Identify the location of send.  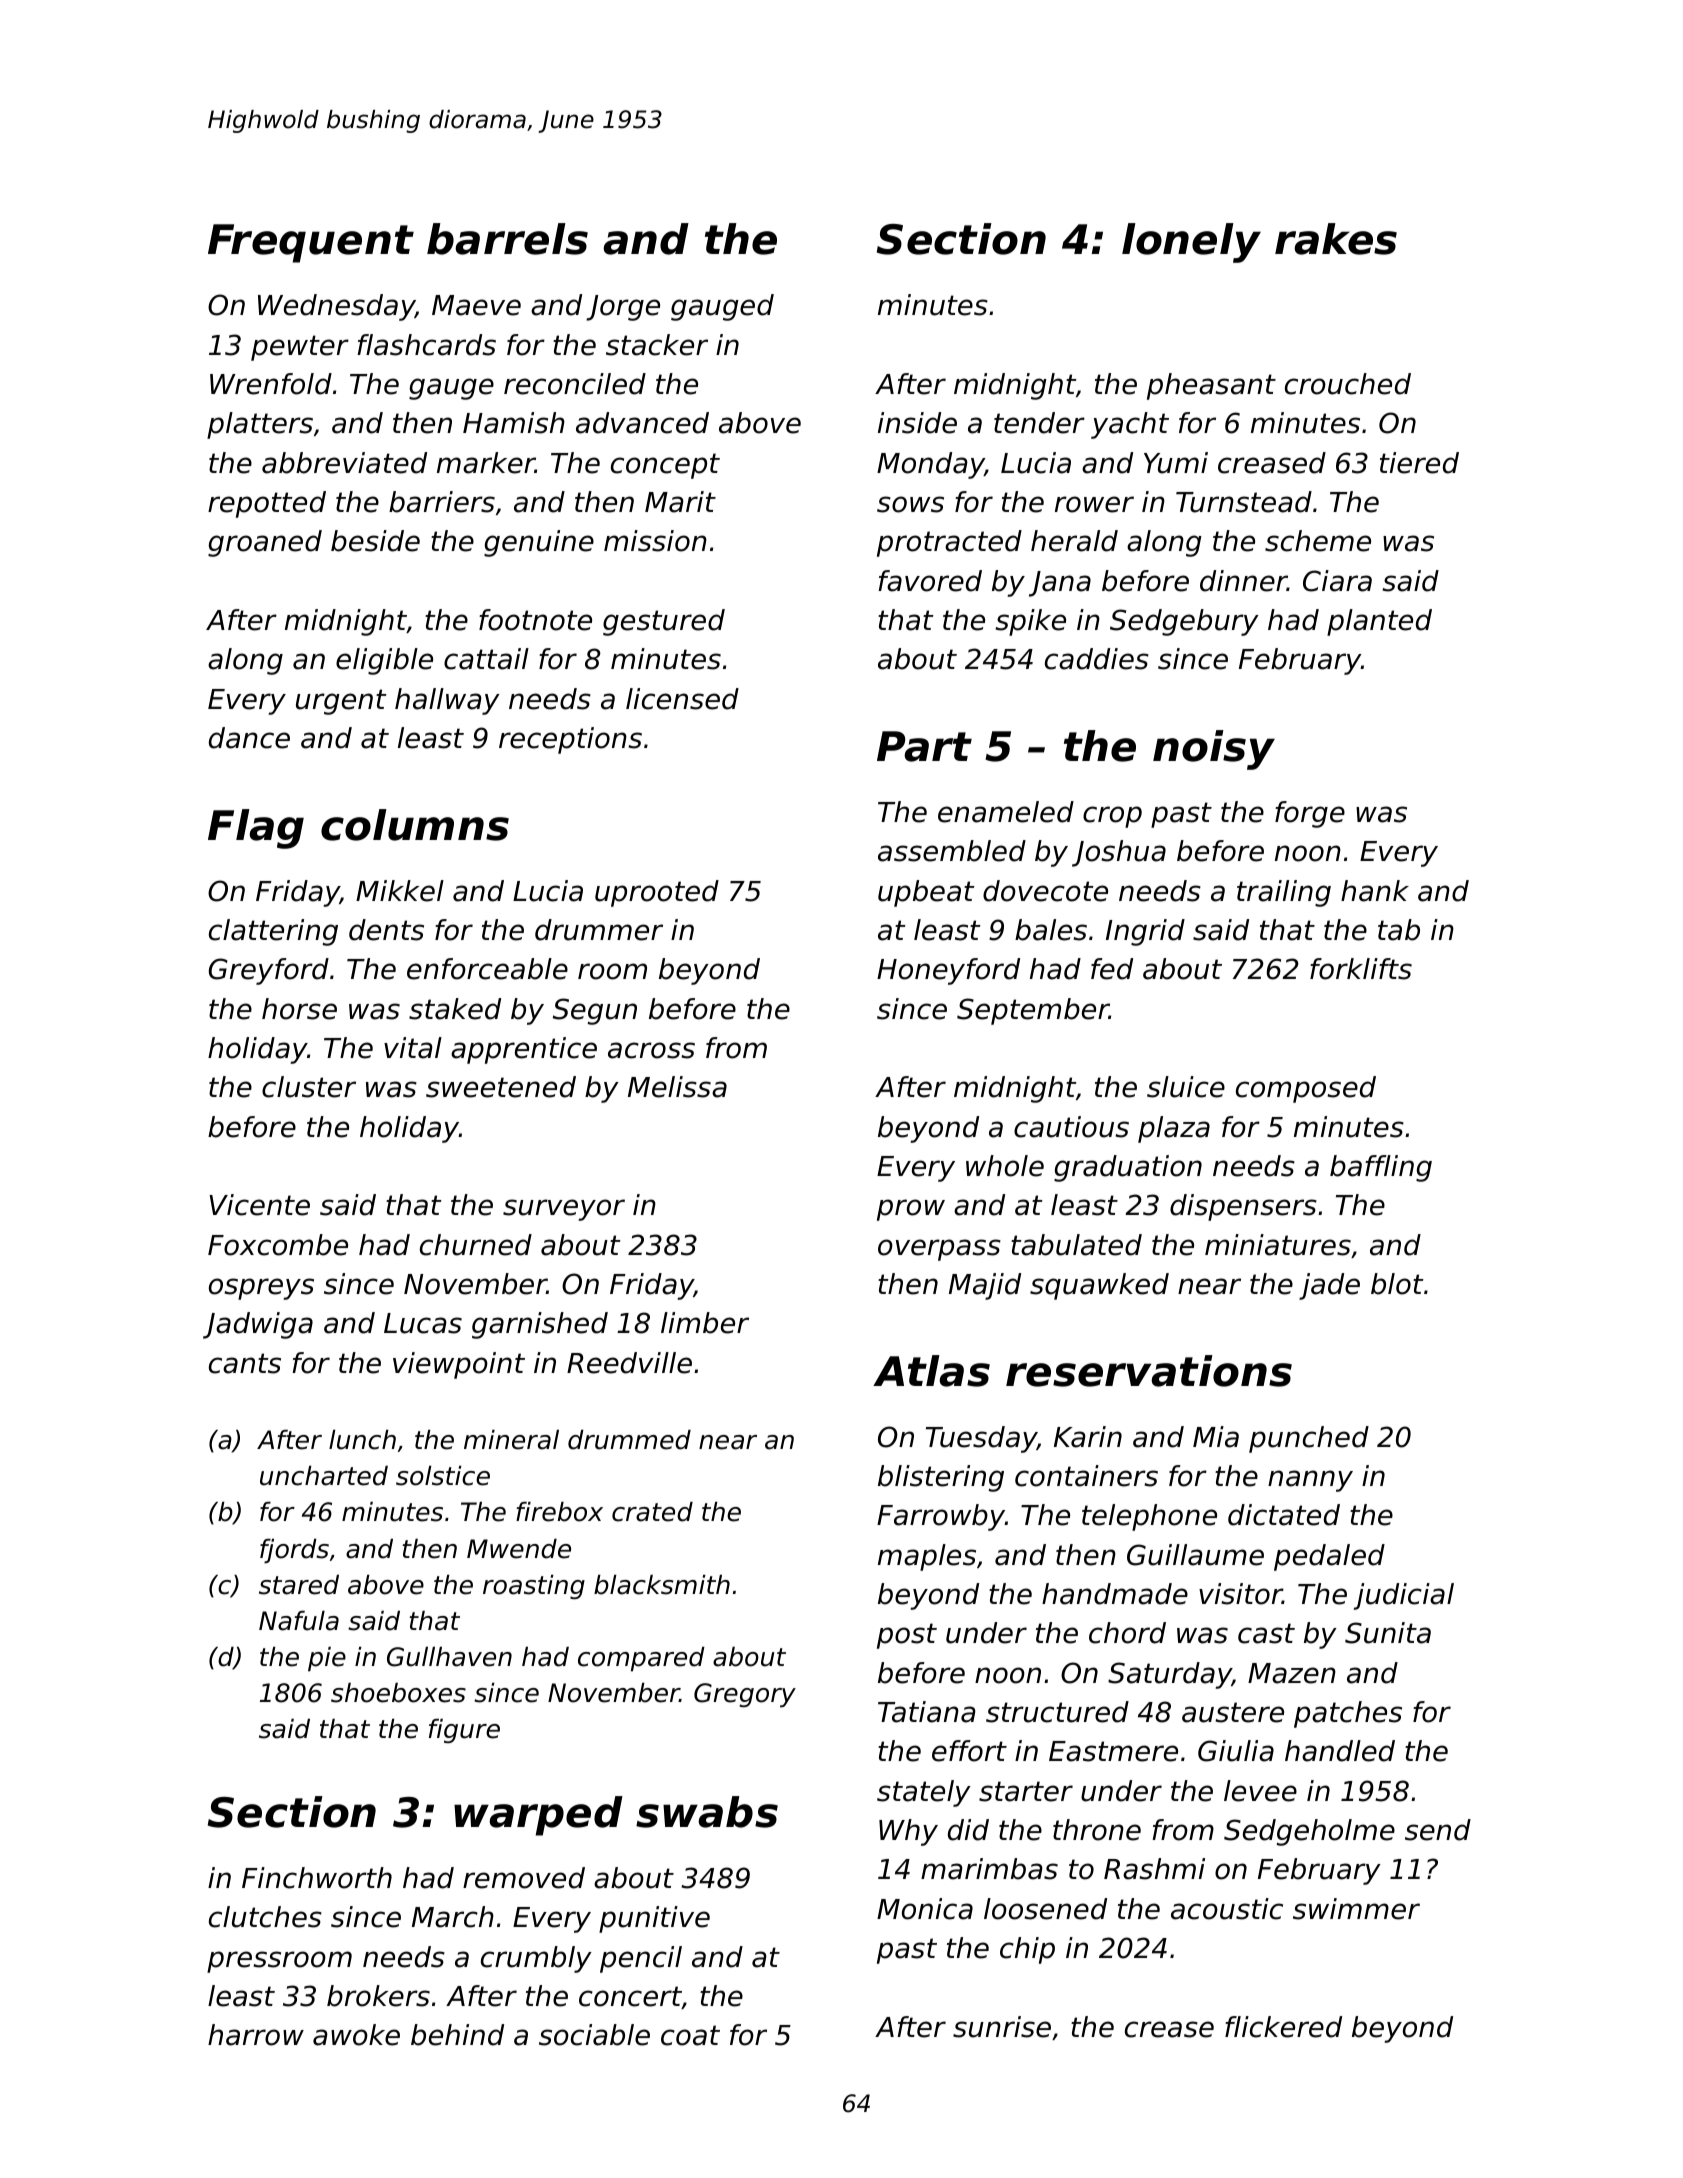
(1438, 1830).
